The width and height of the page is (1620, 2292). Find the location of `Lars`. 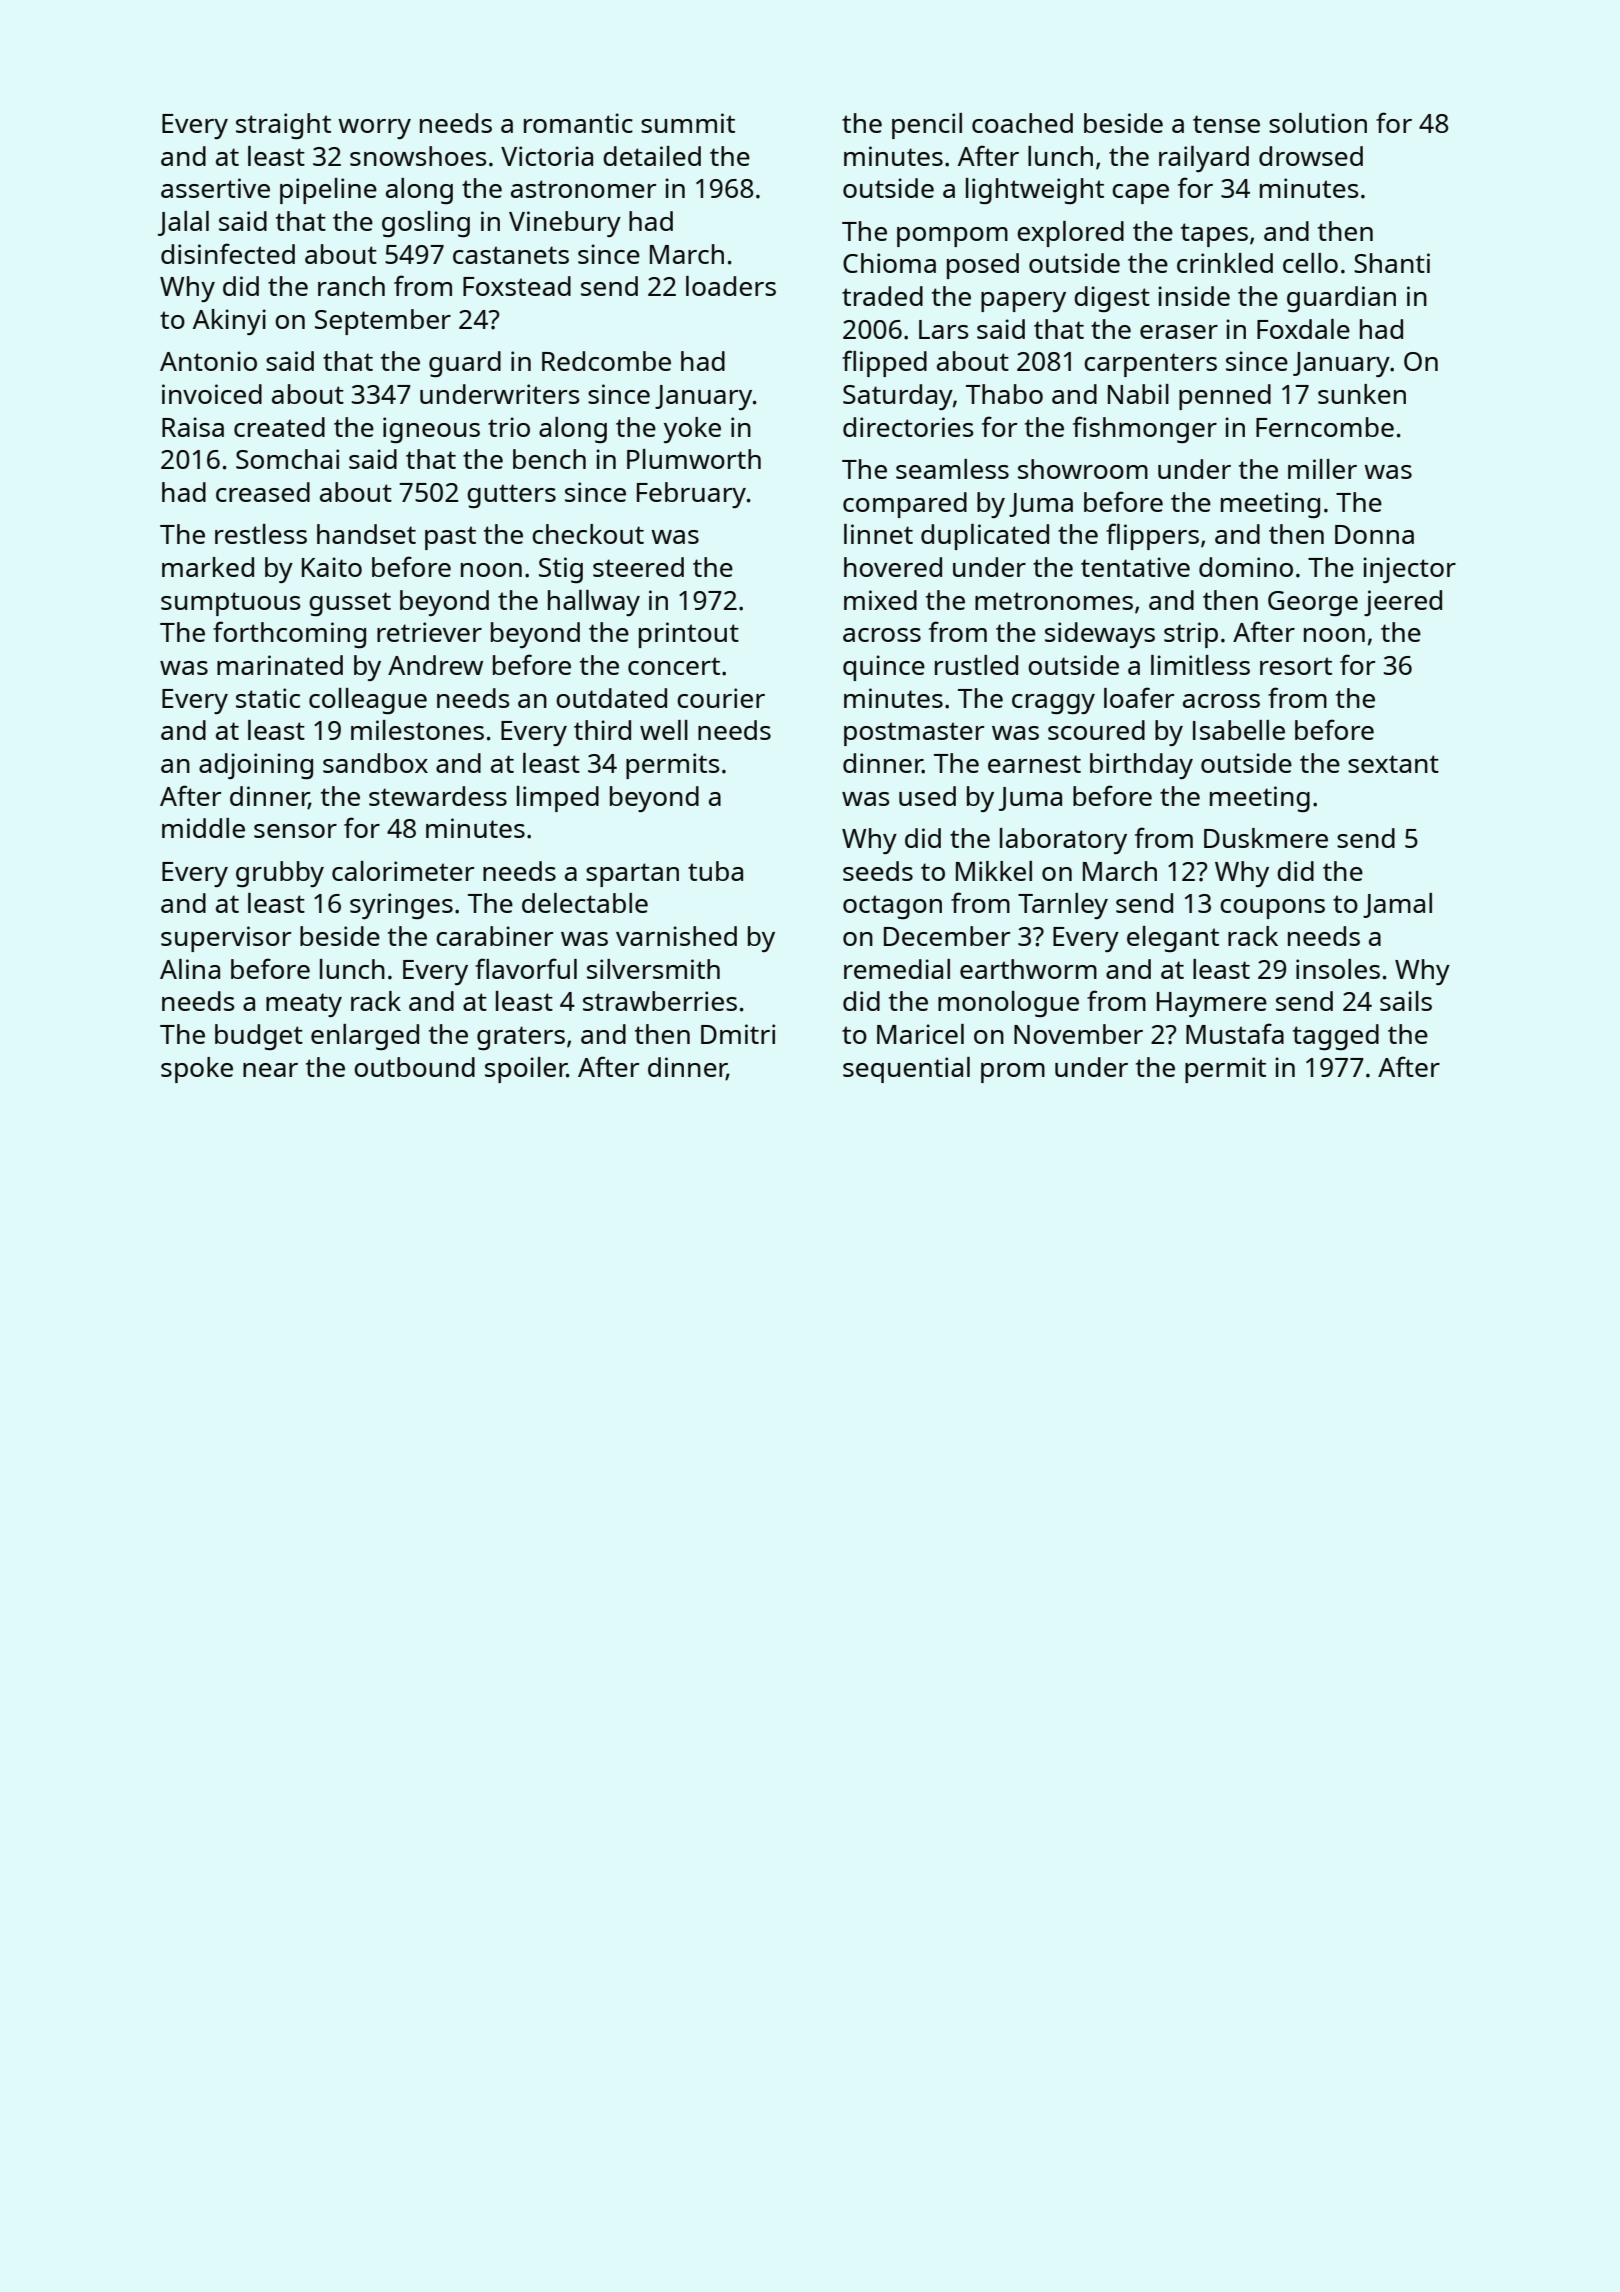

Lars is located at coordinates (944, 329).
